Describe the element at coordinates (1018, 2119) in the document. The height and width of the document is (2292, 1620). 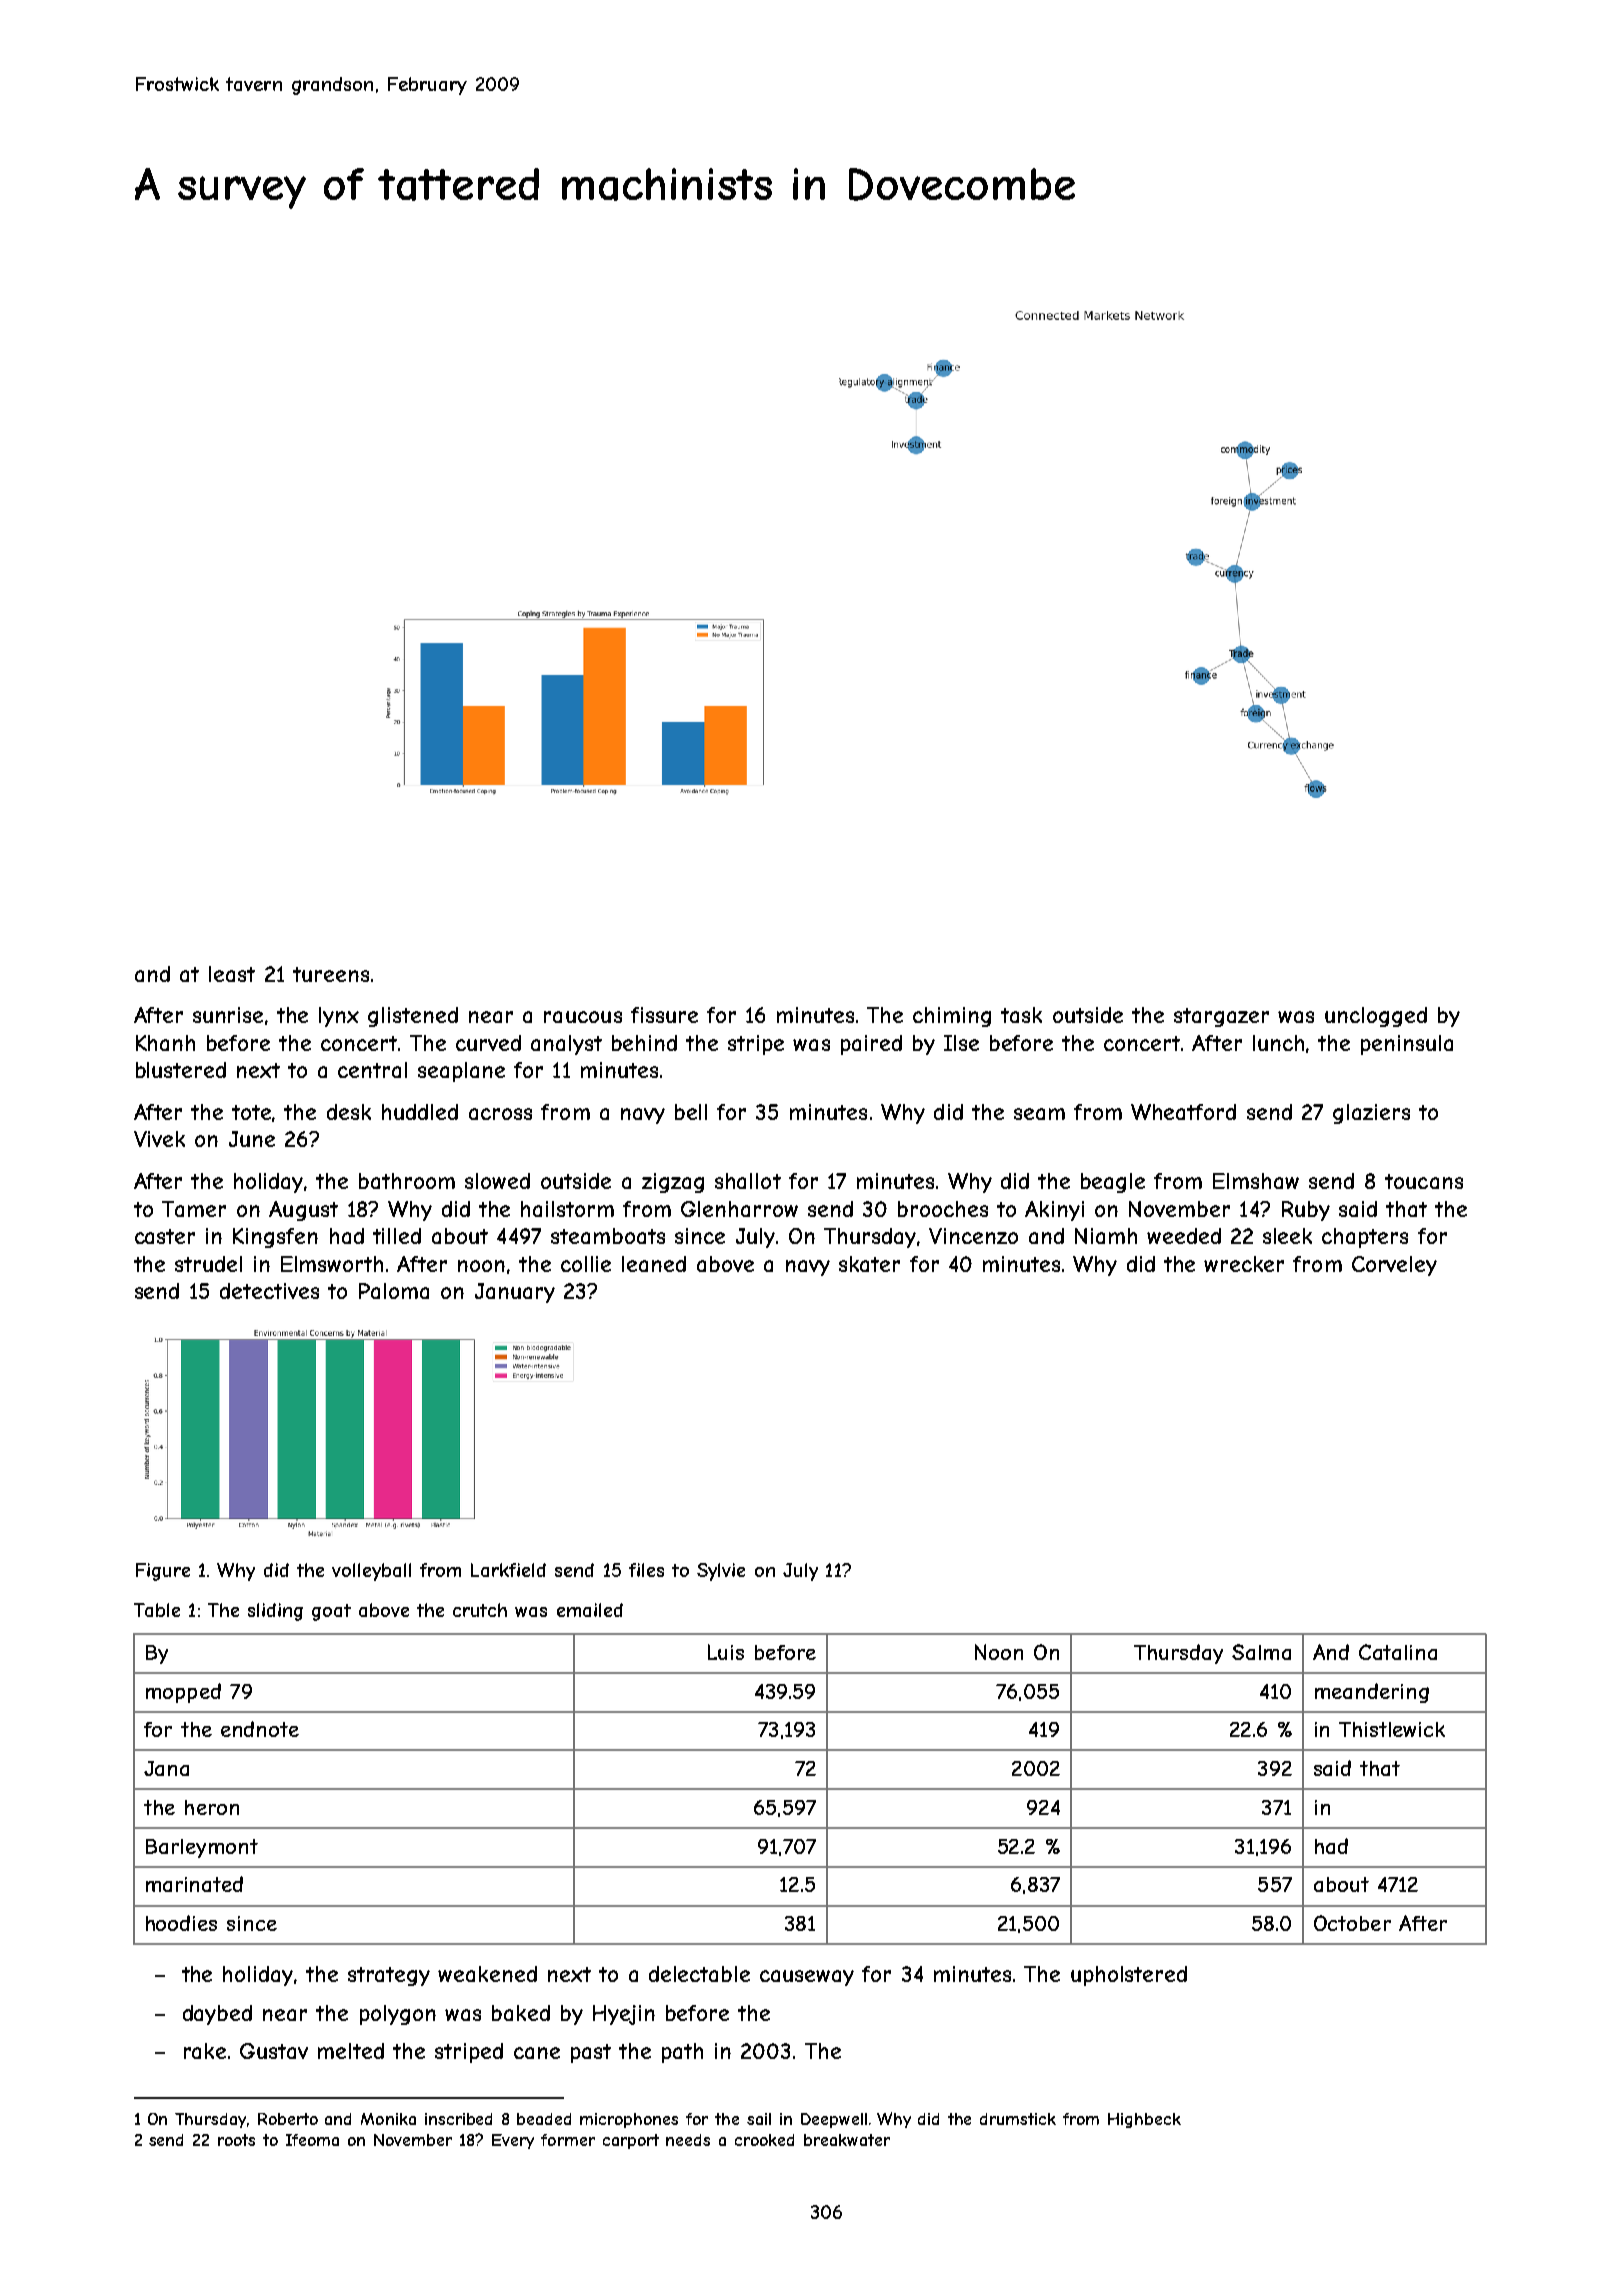
I see `drumstick` at that location.
